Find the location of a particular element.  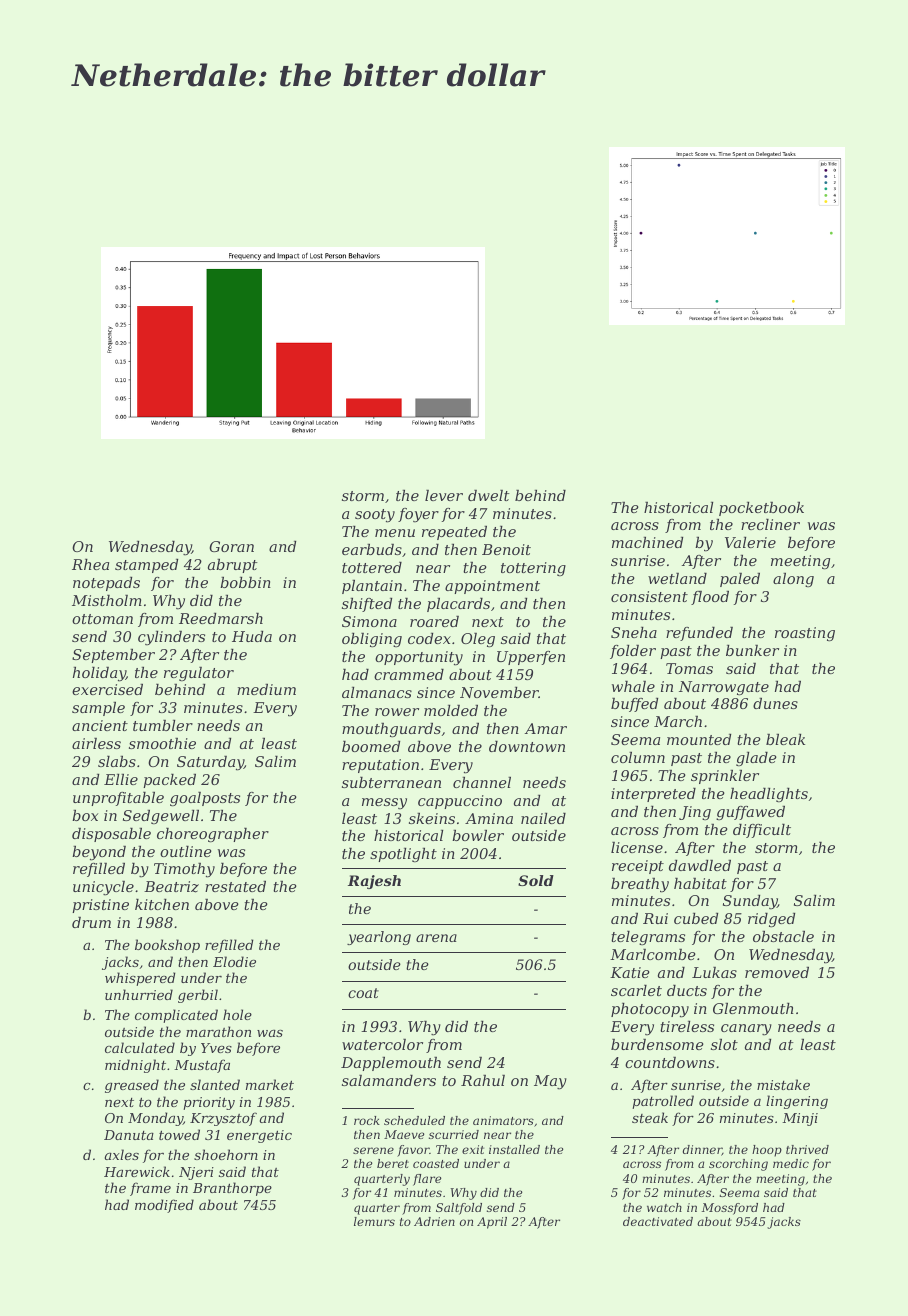

pocketbook is located at coordinates (761, 509).
